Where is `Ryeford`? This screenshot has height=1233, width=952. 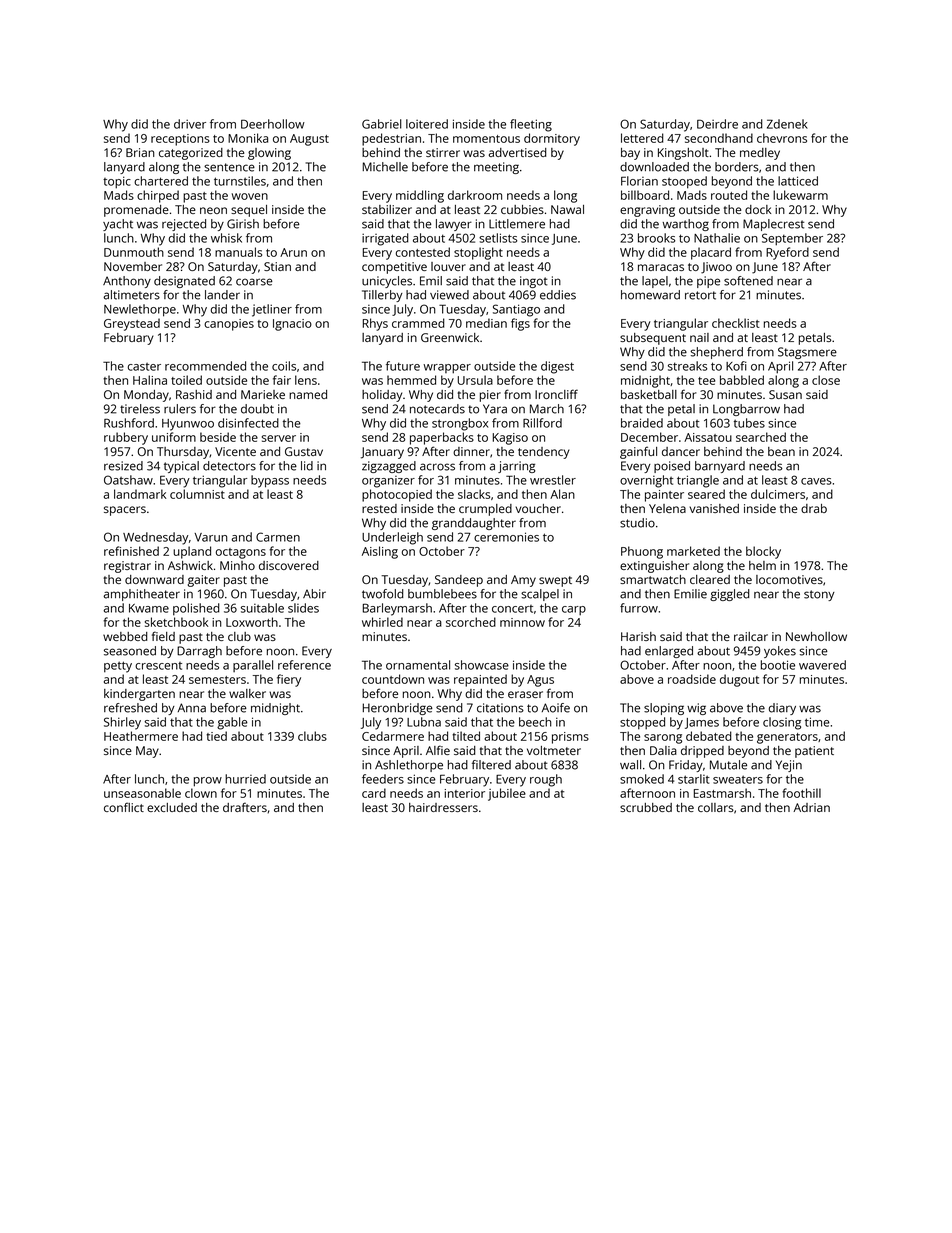
Ryeford is located at coordinates (787, 253).
